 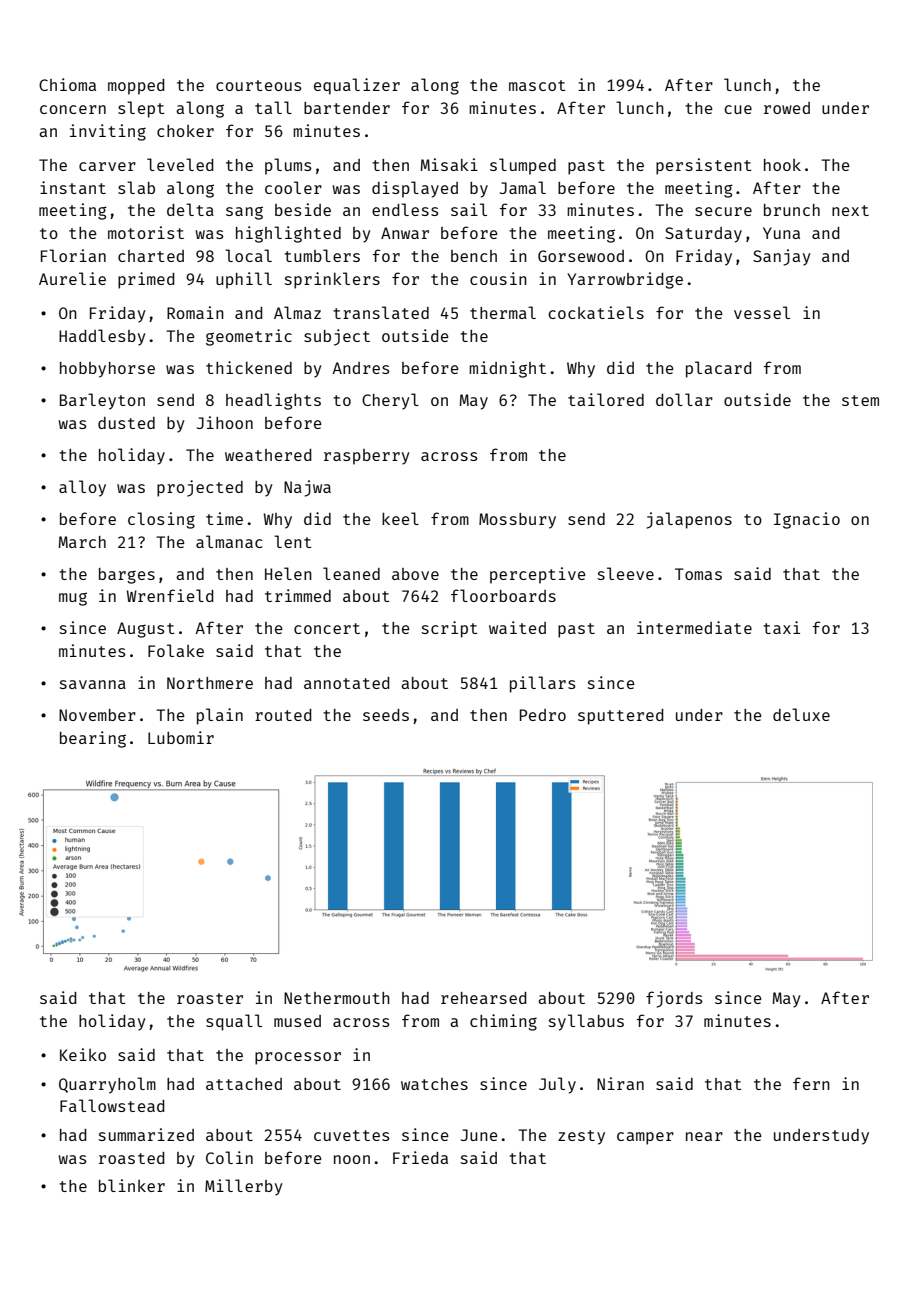 I want to click on seeds, so click(x=386, y=715).
